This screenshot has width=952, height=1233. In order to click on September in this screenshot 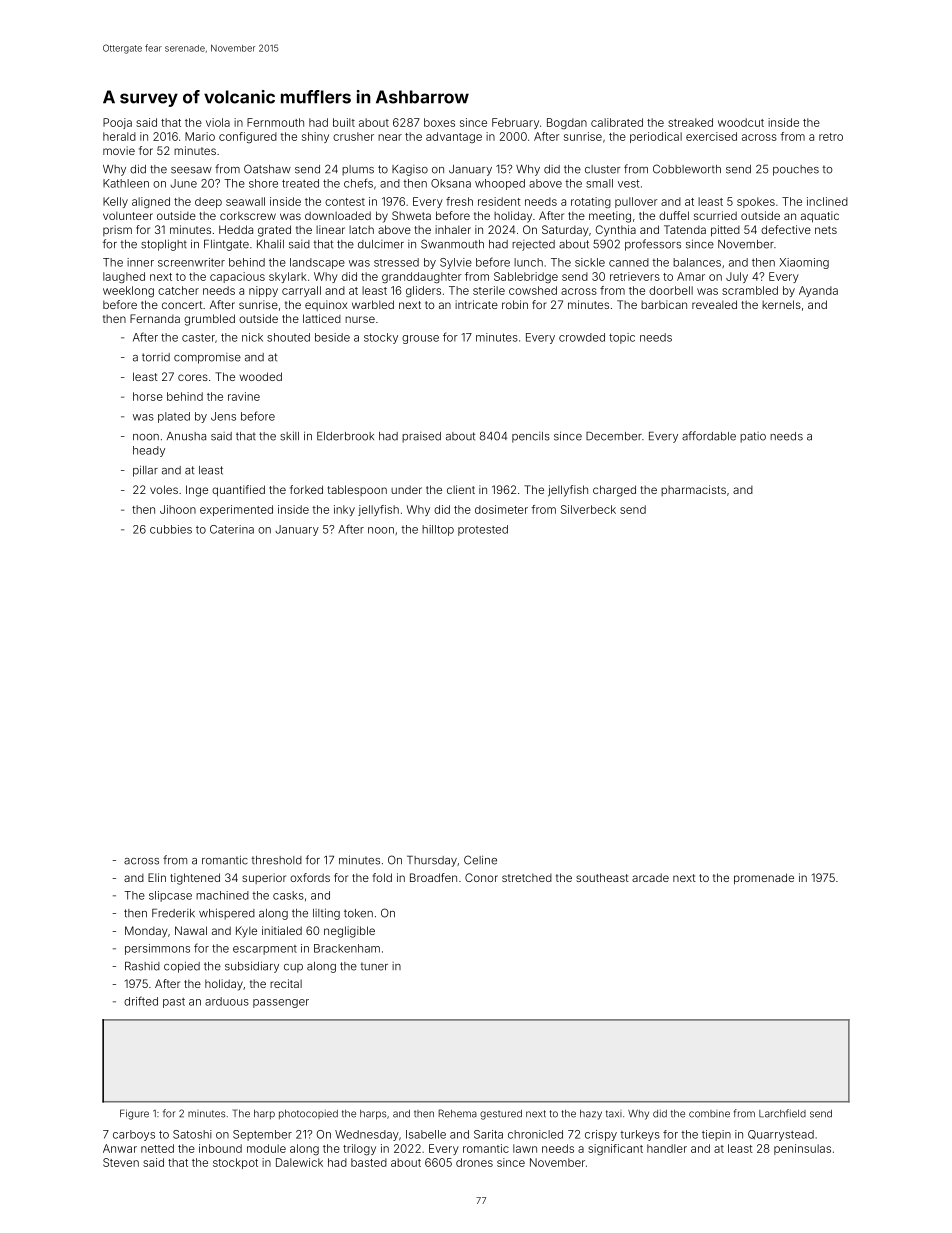, I will do `click(262, 1135)`.
